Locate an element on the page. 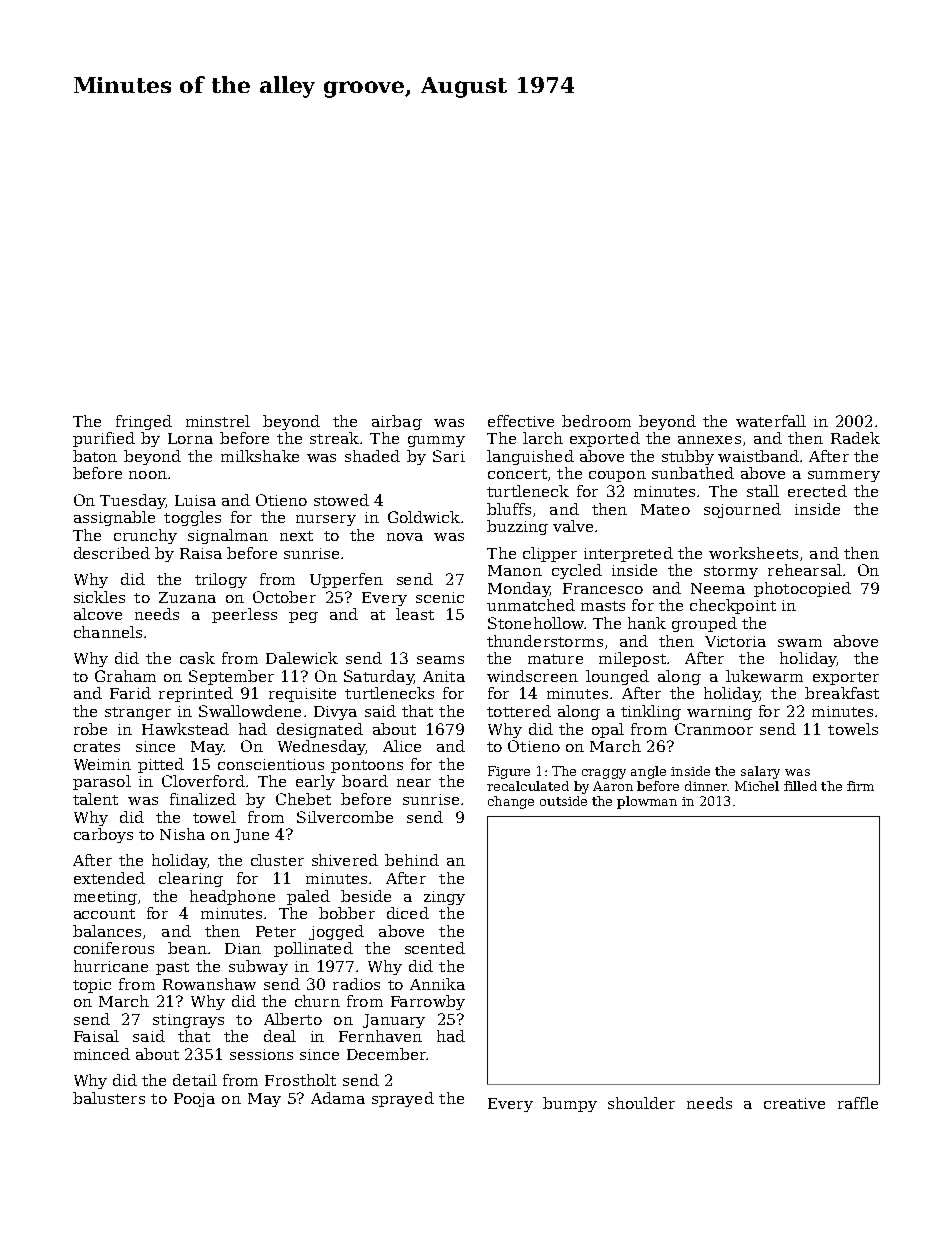 This page has height=1233, width=952. toggles is located at coordinates (192, 518).
